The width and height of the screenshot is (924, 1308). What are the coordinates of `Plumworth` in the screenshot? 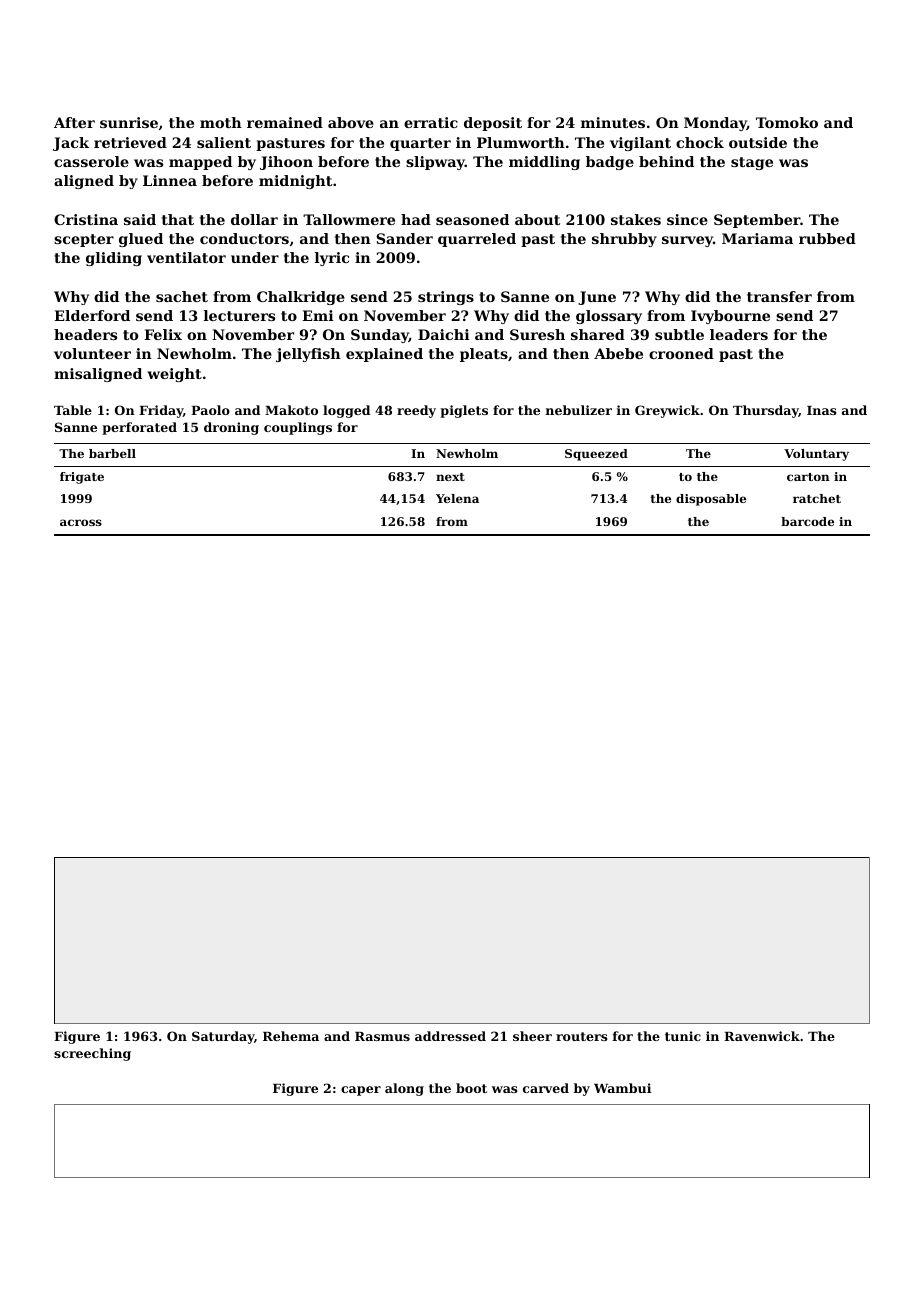 It's located at (521, 142).
